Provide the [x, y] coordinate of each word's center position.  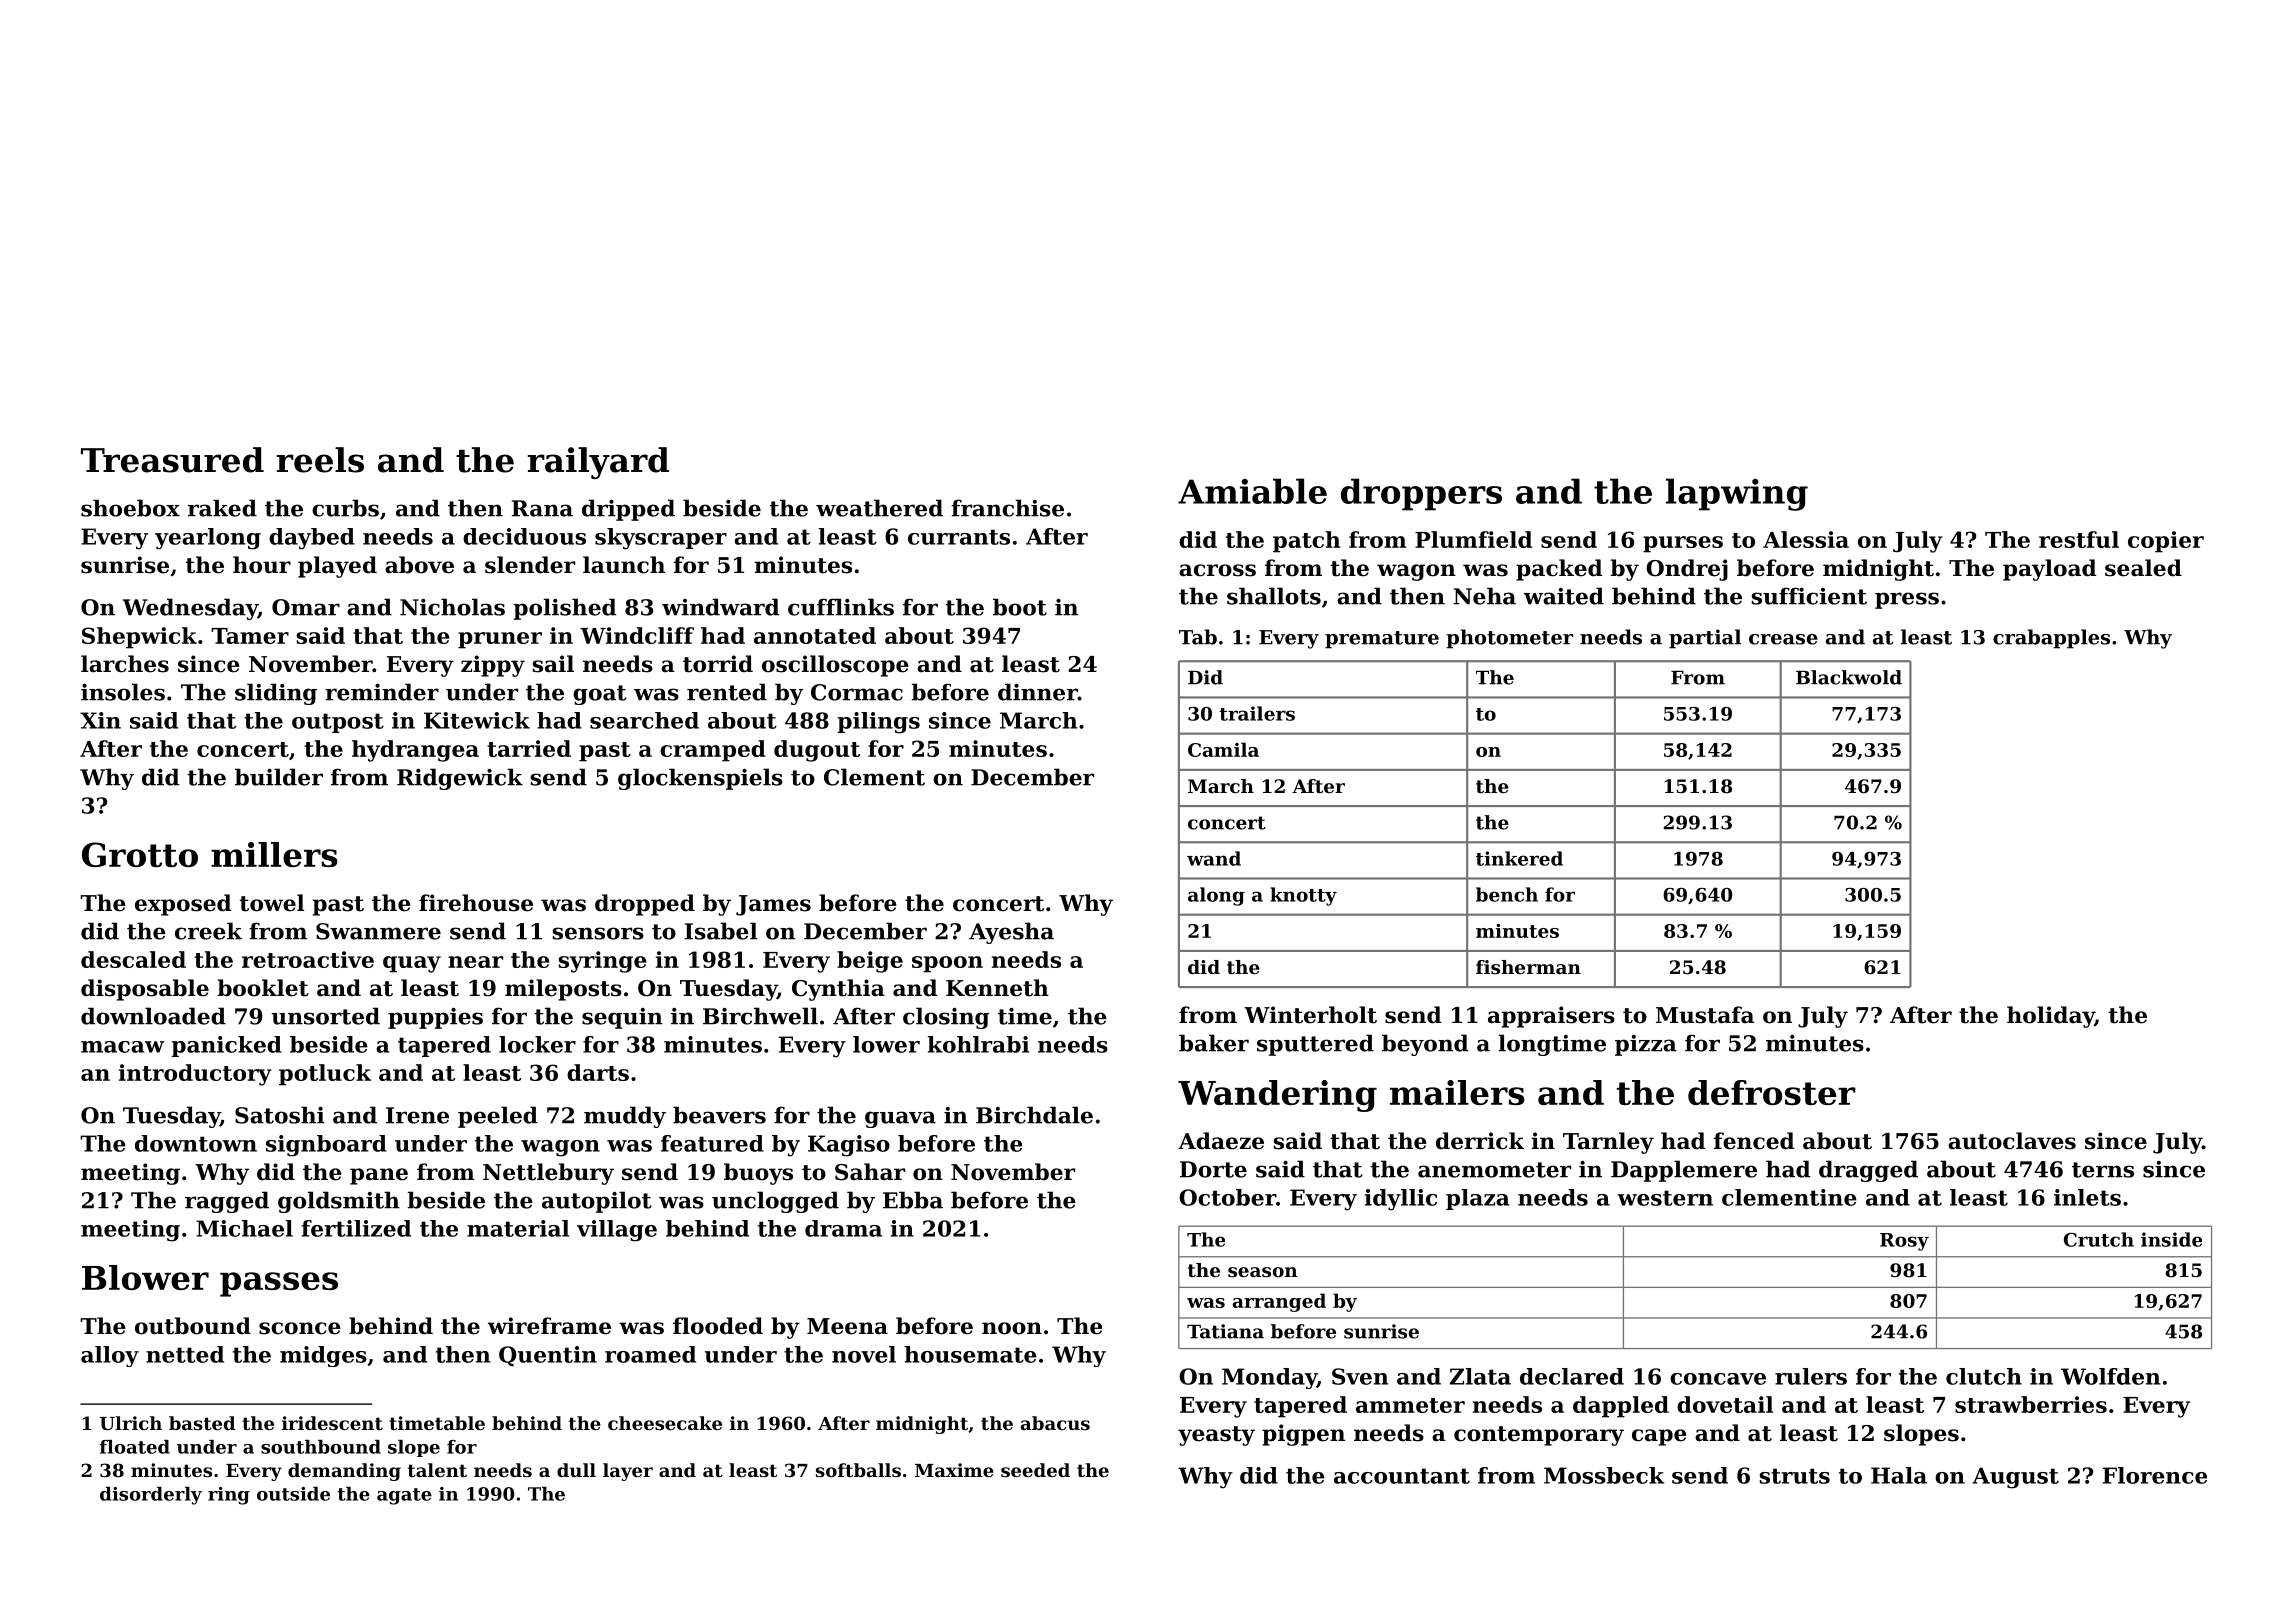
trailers [1257, 713]
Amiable [1252, 491]
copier [2166, 542]
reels [320, 460]
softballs [858, 1470]
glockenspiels [700, 779]
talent [437, 1470]
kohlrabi [978, 1044]
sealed [2143, 568]
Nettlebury [548, 1174]
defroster [1772, 1092]
